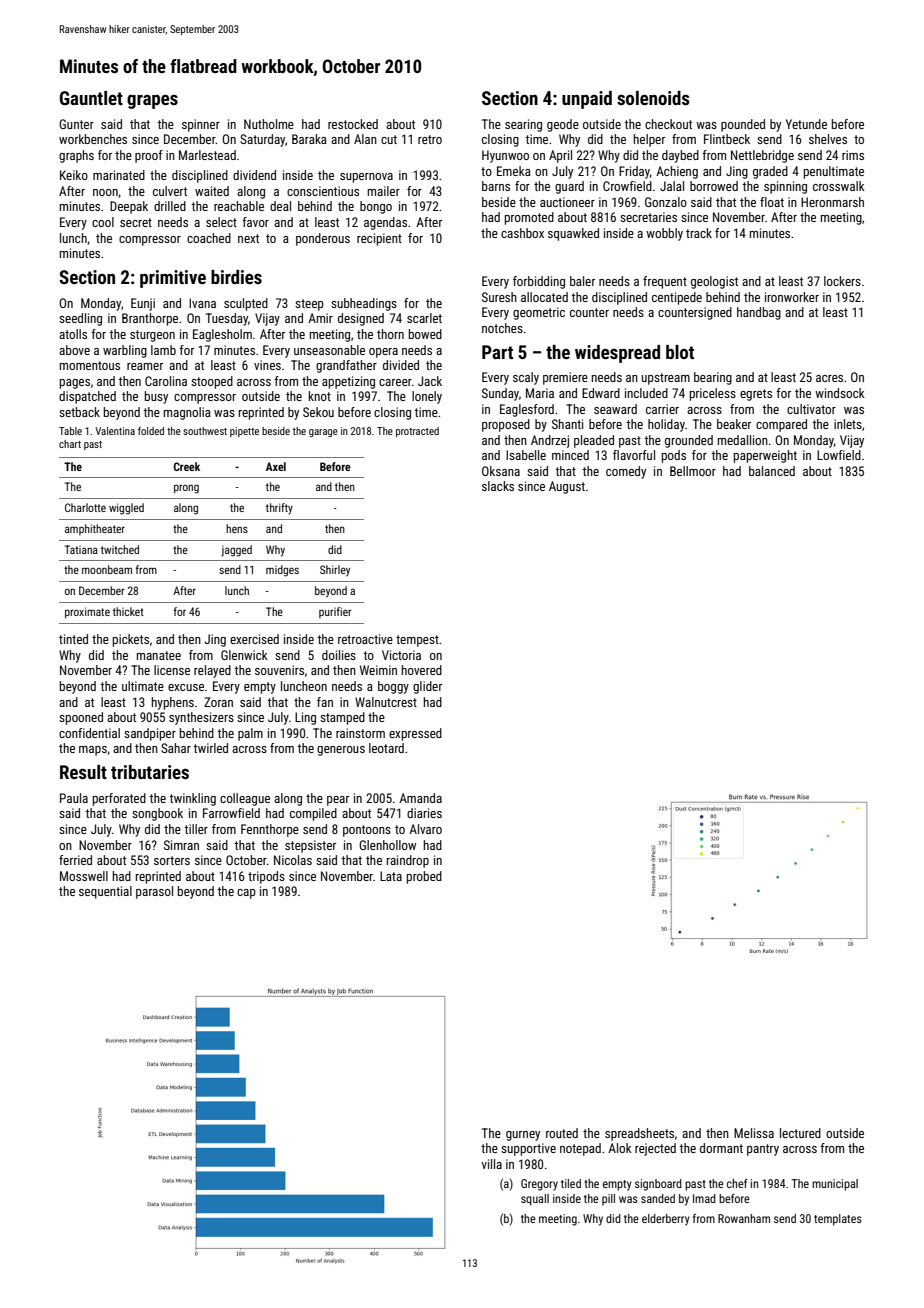 The image size is (924, 1308). What do you see at coordinates (491, 1164) in the image?
I see `villa` at bounding box center [491, 1164].
